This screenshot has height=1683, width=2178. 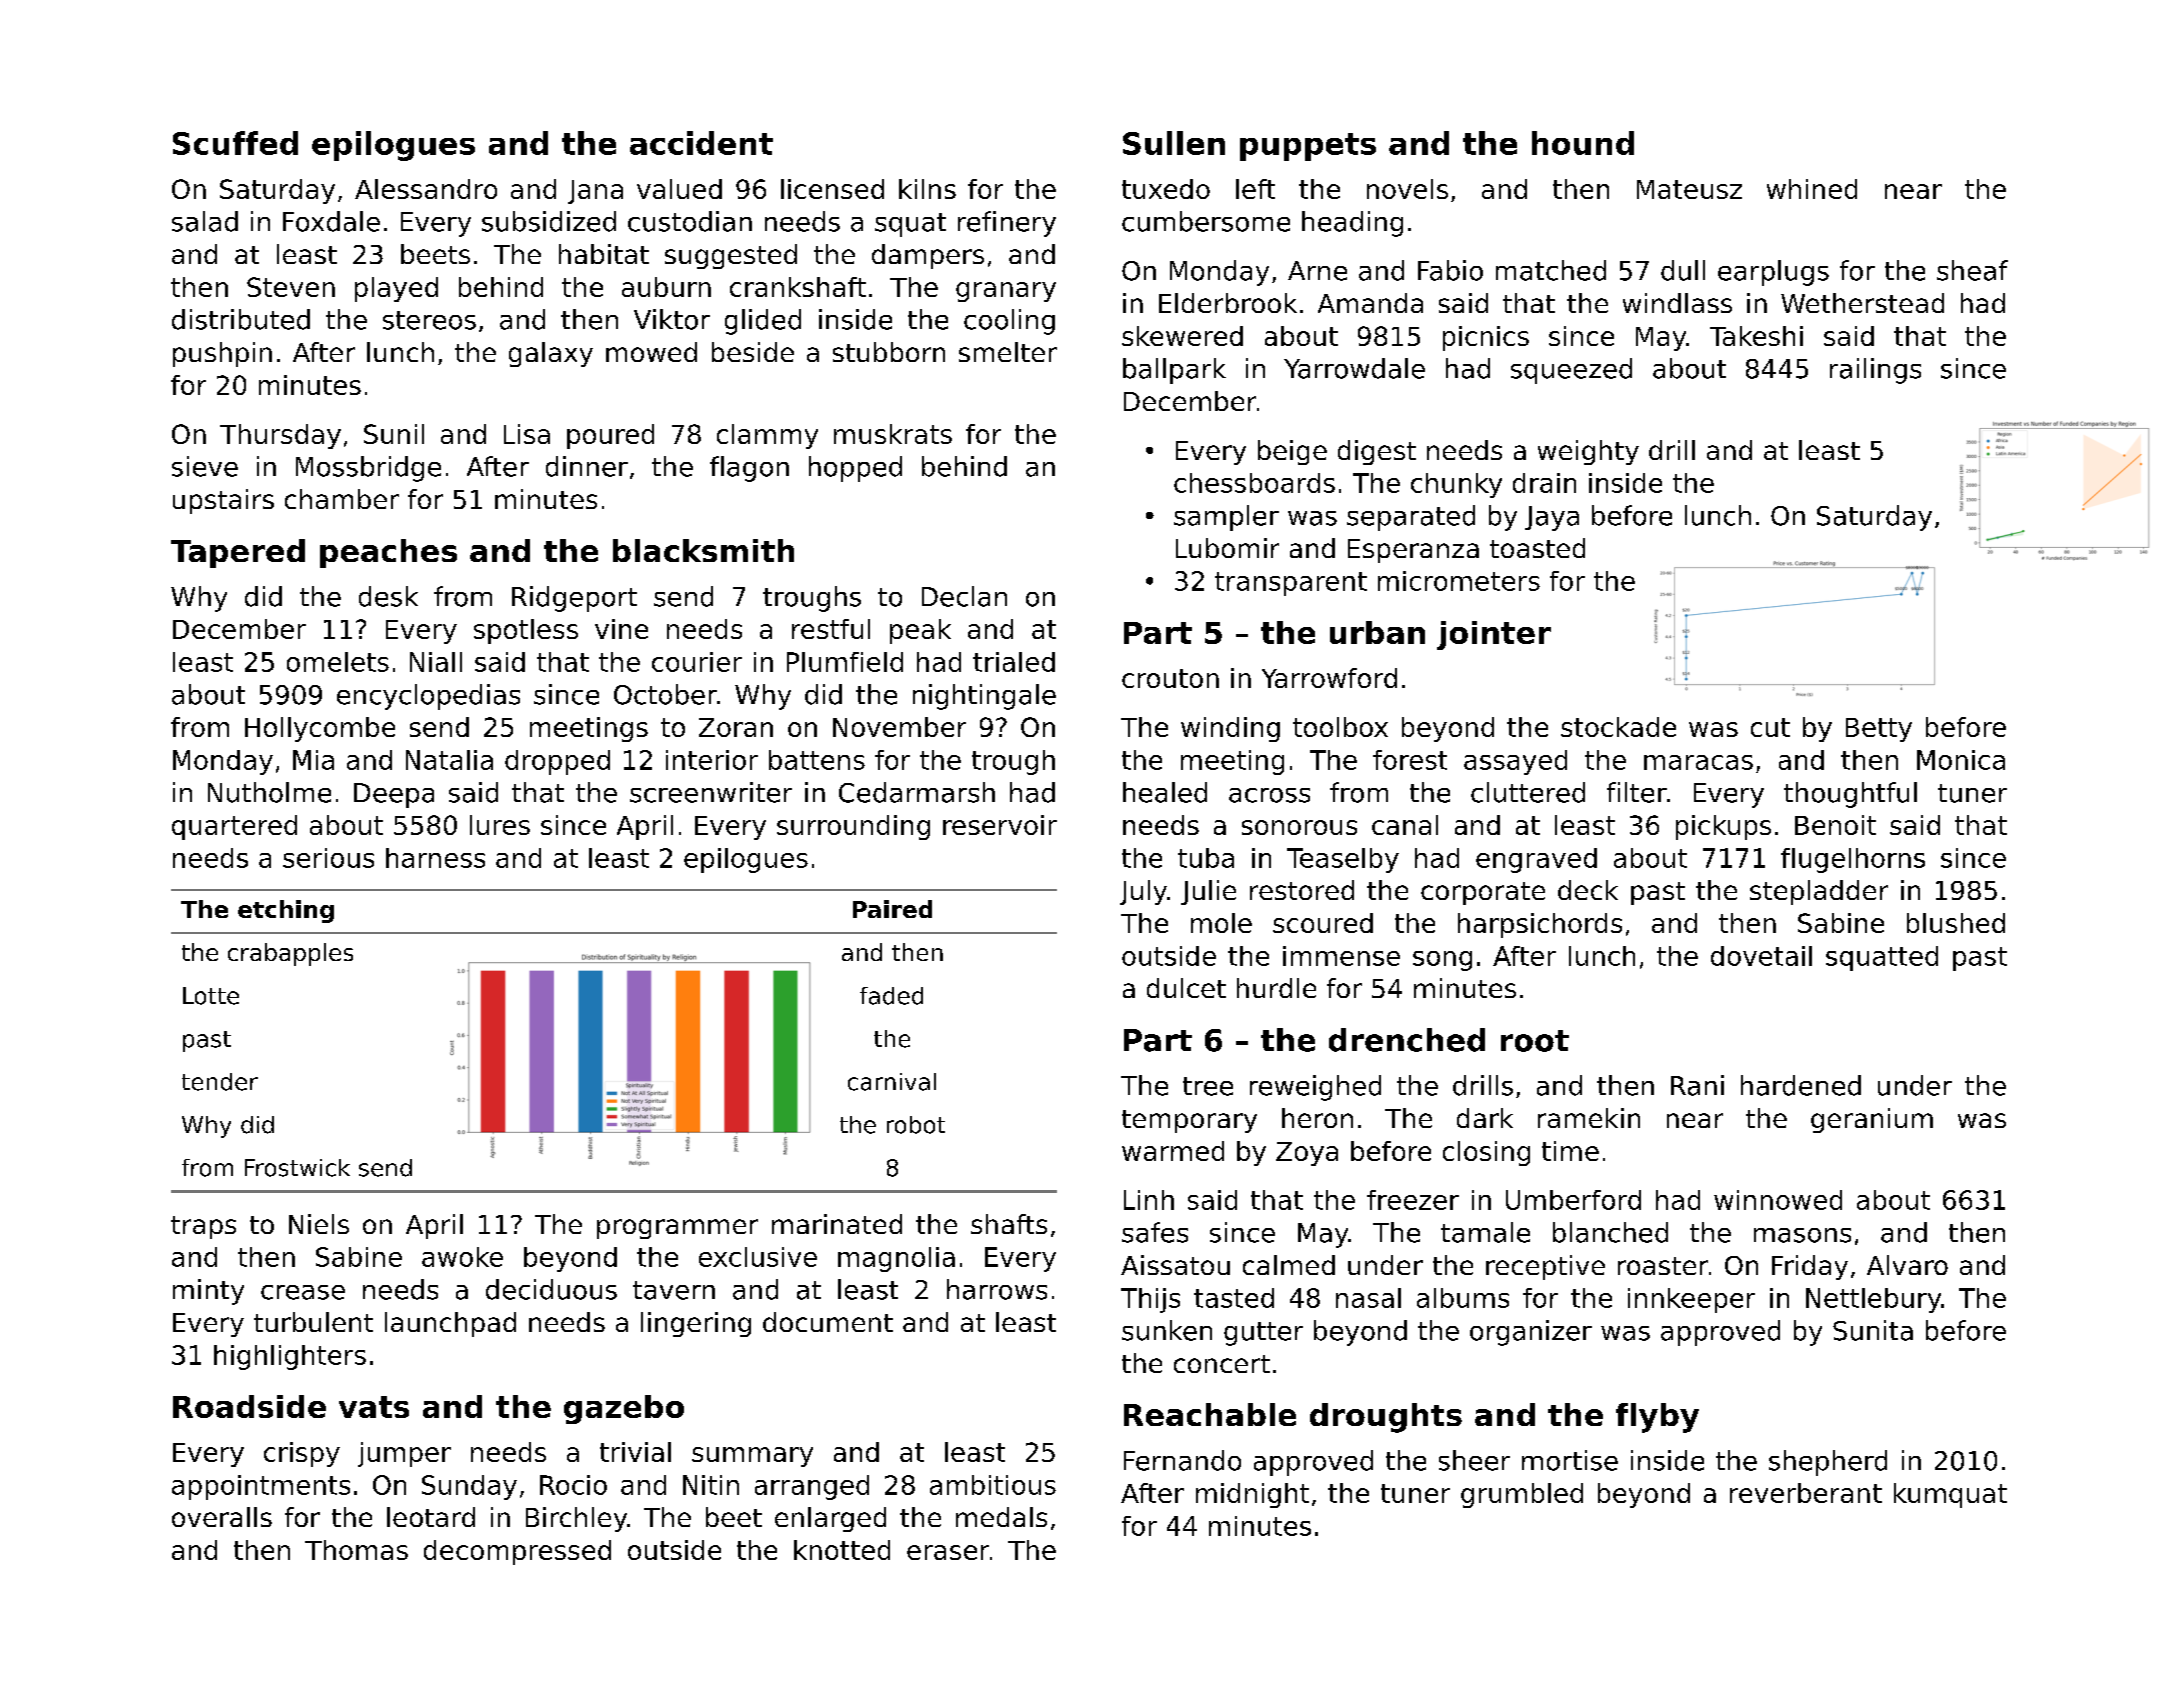 I want to click on deck, so click(x=1588, y=890).
